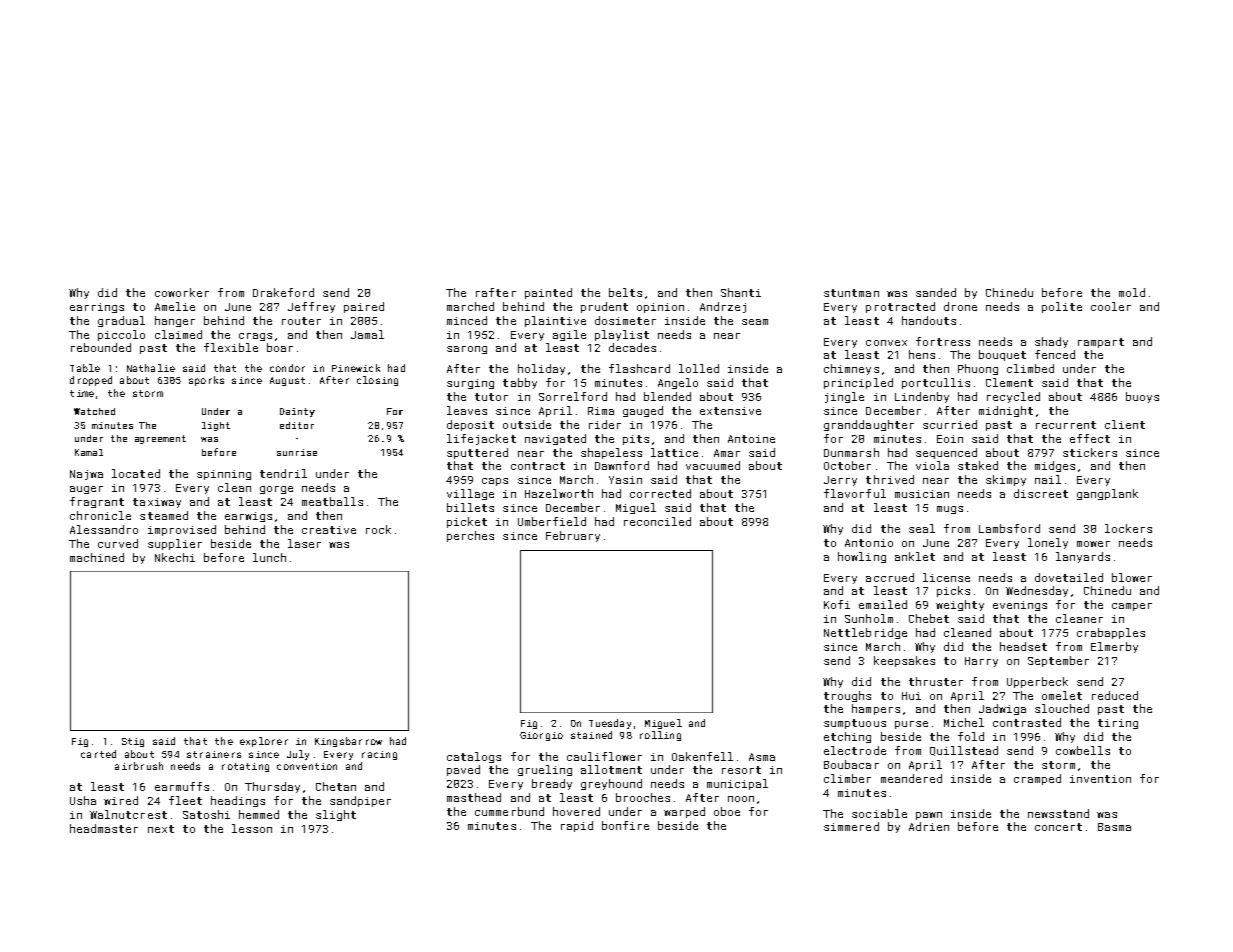  Describe the element at coordinates (264, 742) in the screenshot. I see `explorer` at that location.
